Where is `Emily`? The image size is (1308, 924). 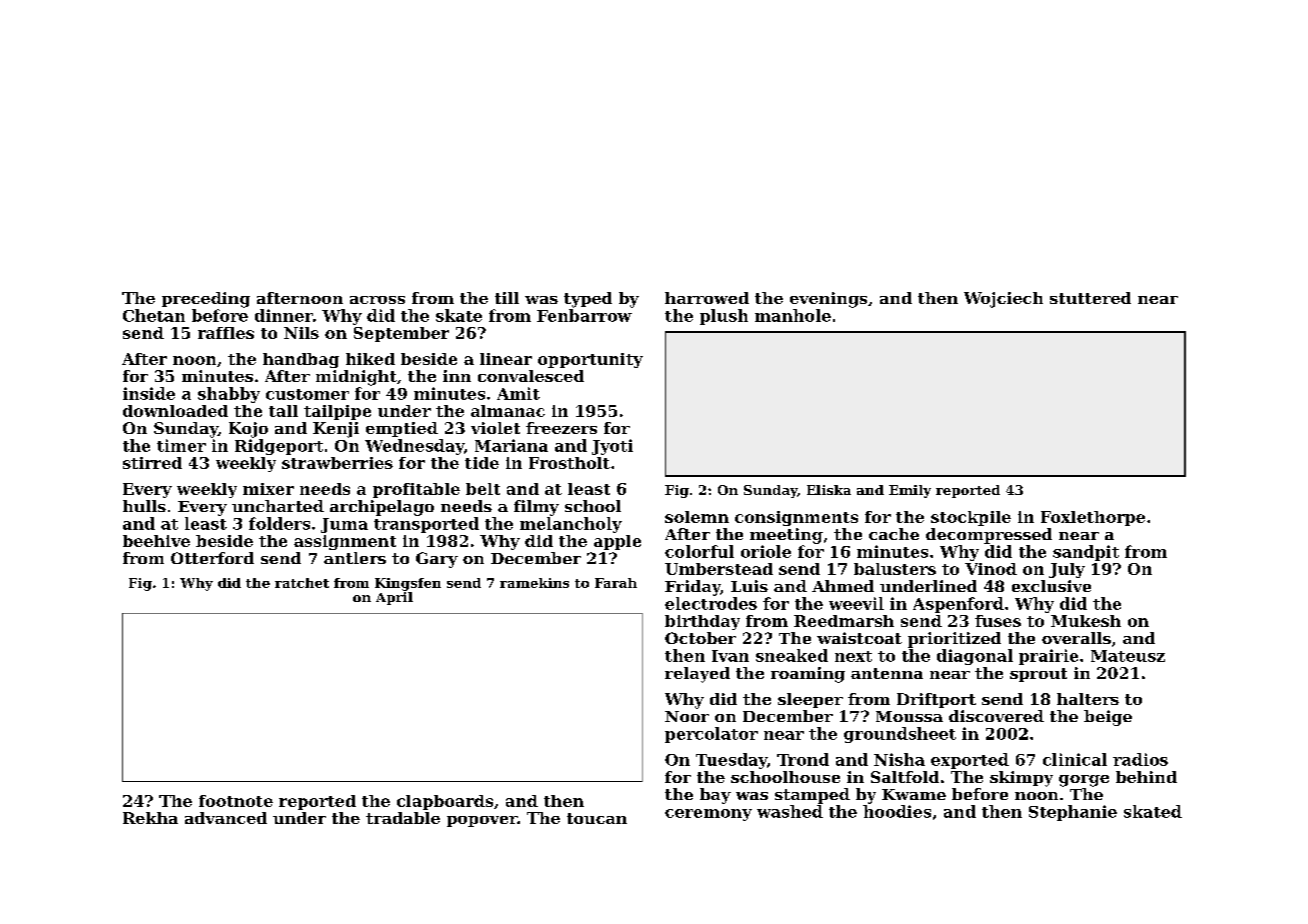 Emily is located at coordinates (910, 491).
